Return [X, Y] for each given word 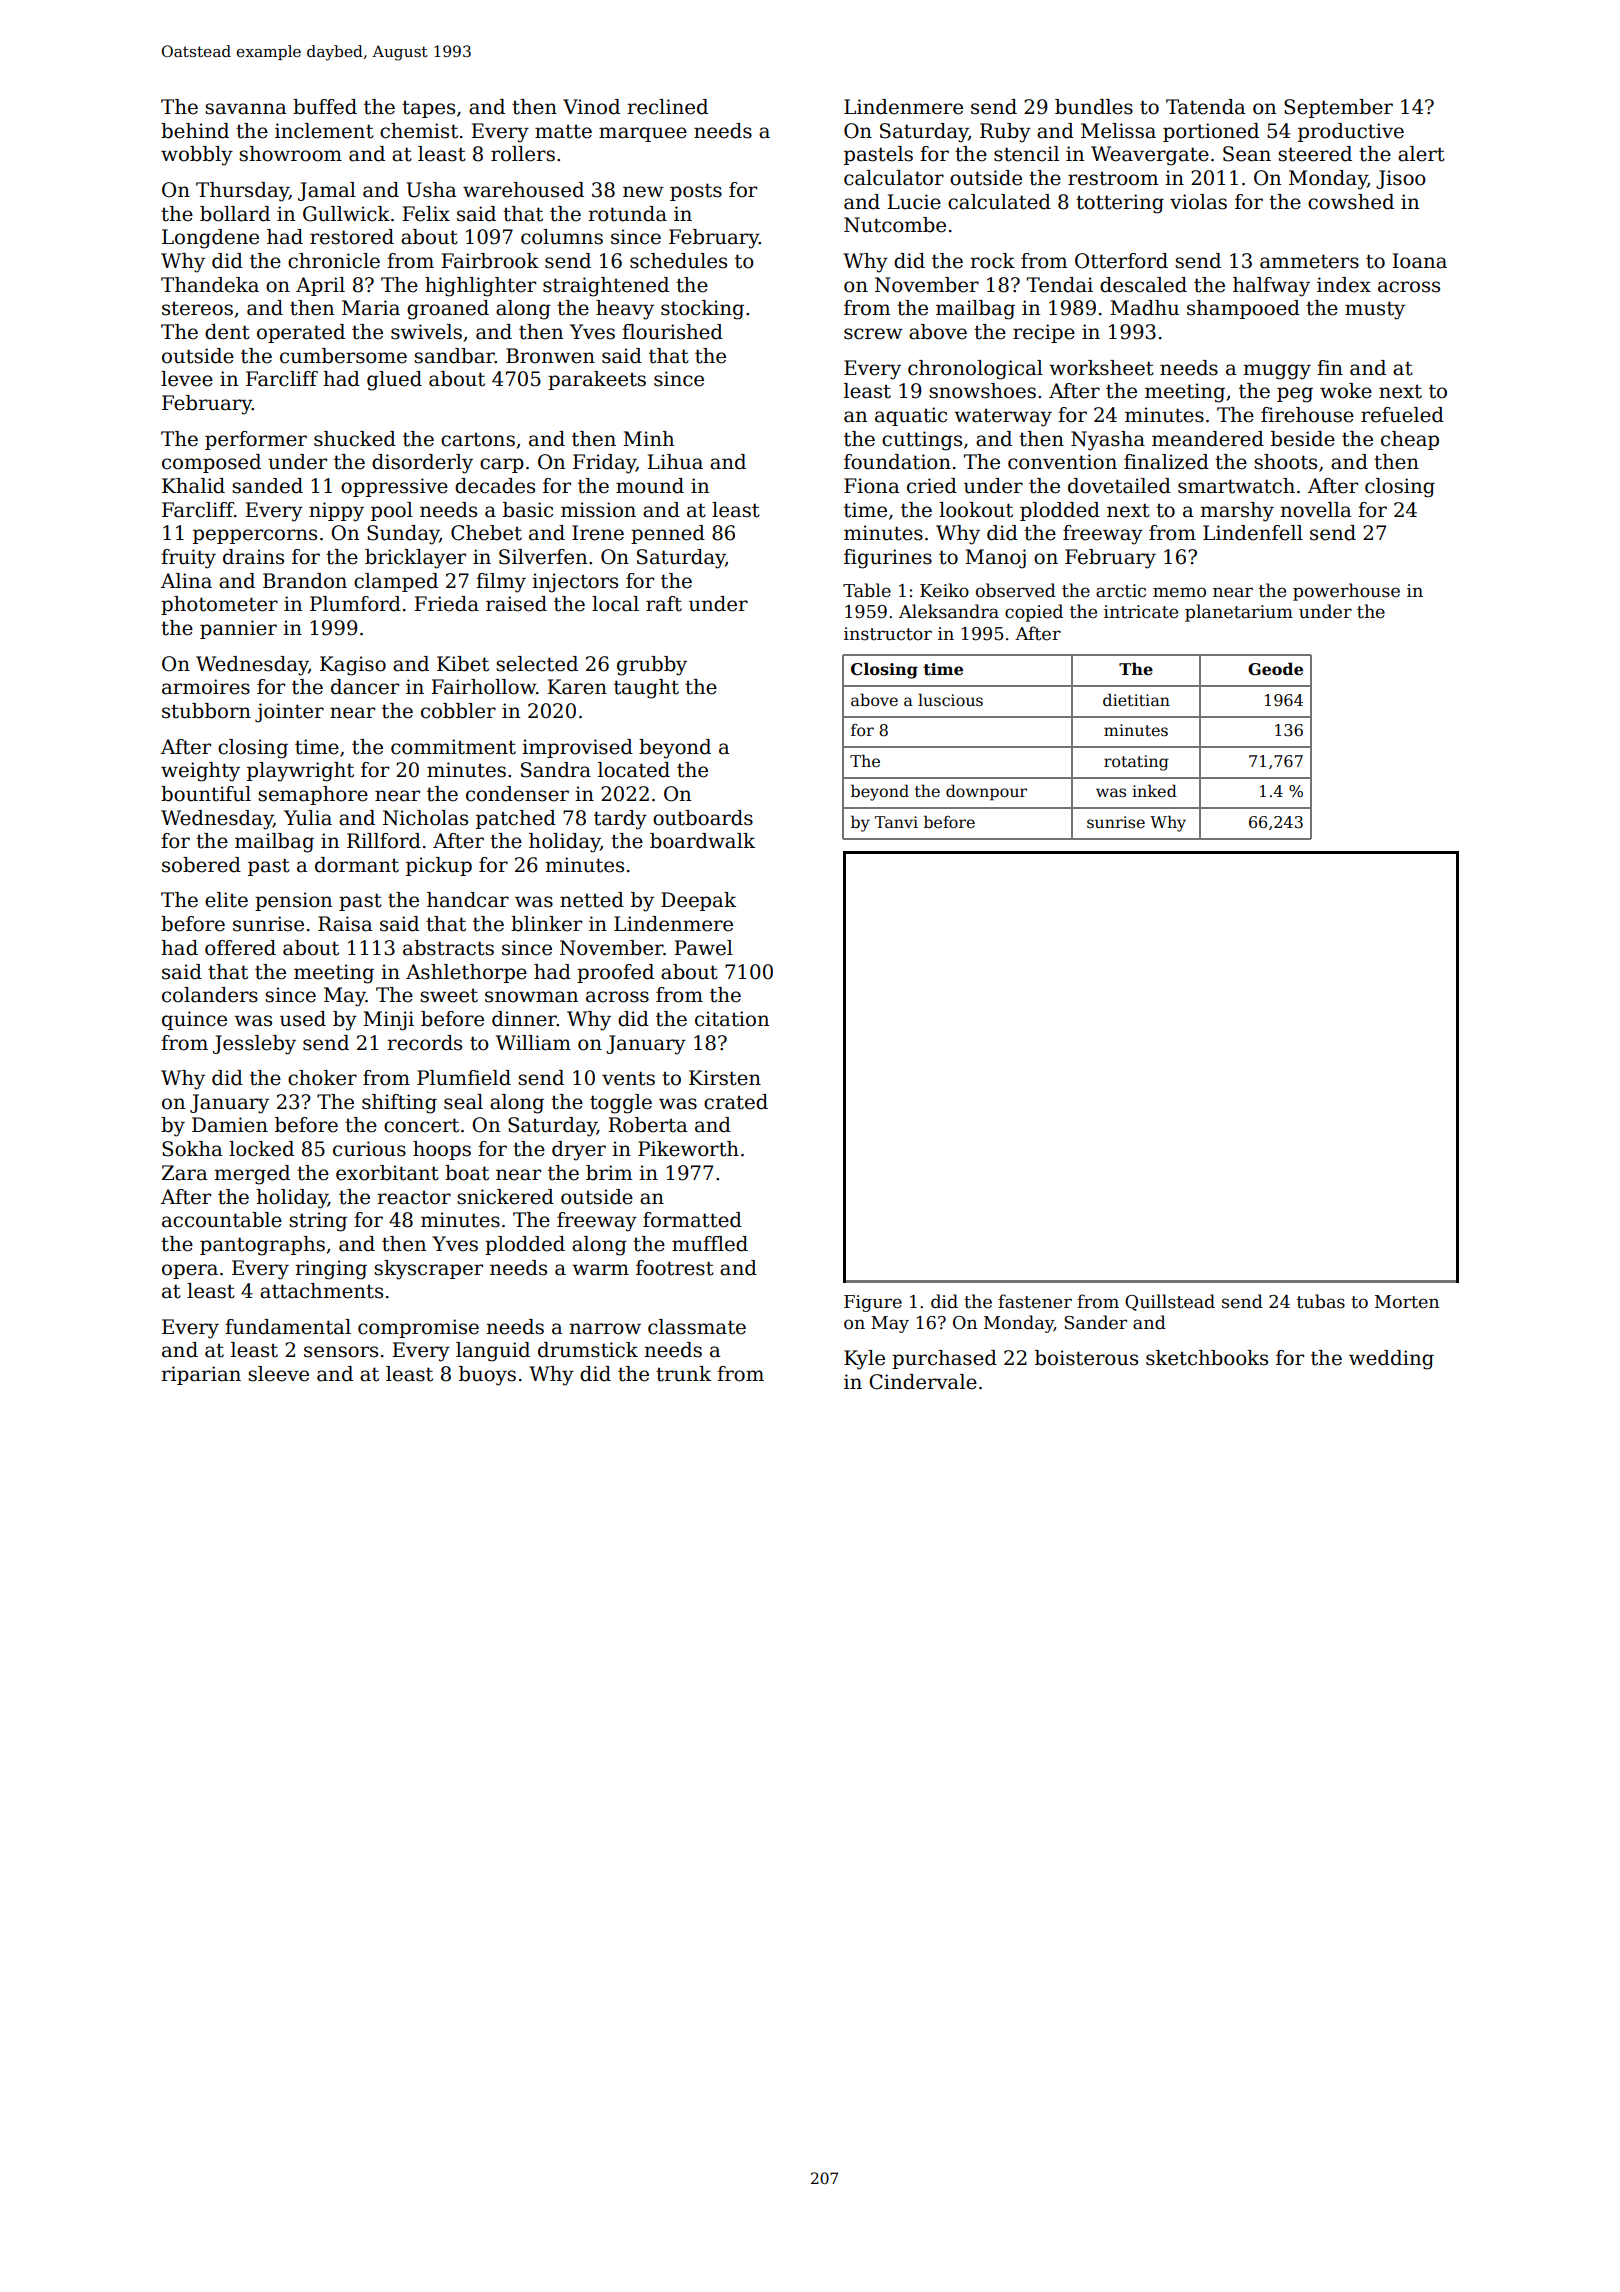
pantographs [262, 1246]
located [634, 770]
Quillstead [1170, 1302]
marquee [643, 134]
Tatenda [1206, 107]
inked [1154, 790]
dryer [579, 1151]
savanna [246, 109]
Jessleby [254, 1045]
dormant [357, 865]
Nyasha [1108, 441]
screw [873, 334]
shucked [355, 439]
